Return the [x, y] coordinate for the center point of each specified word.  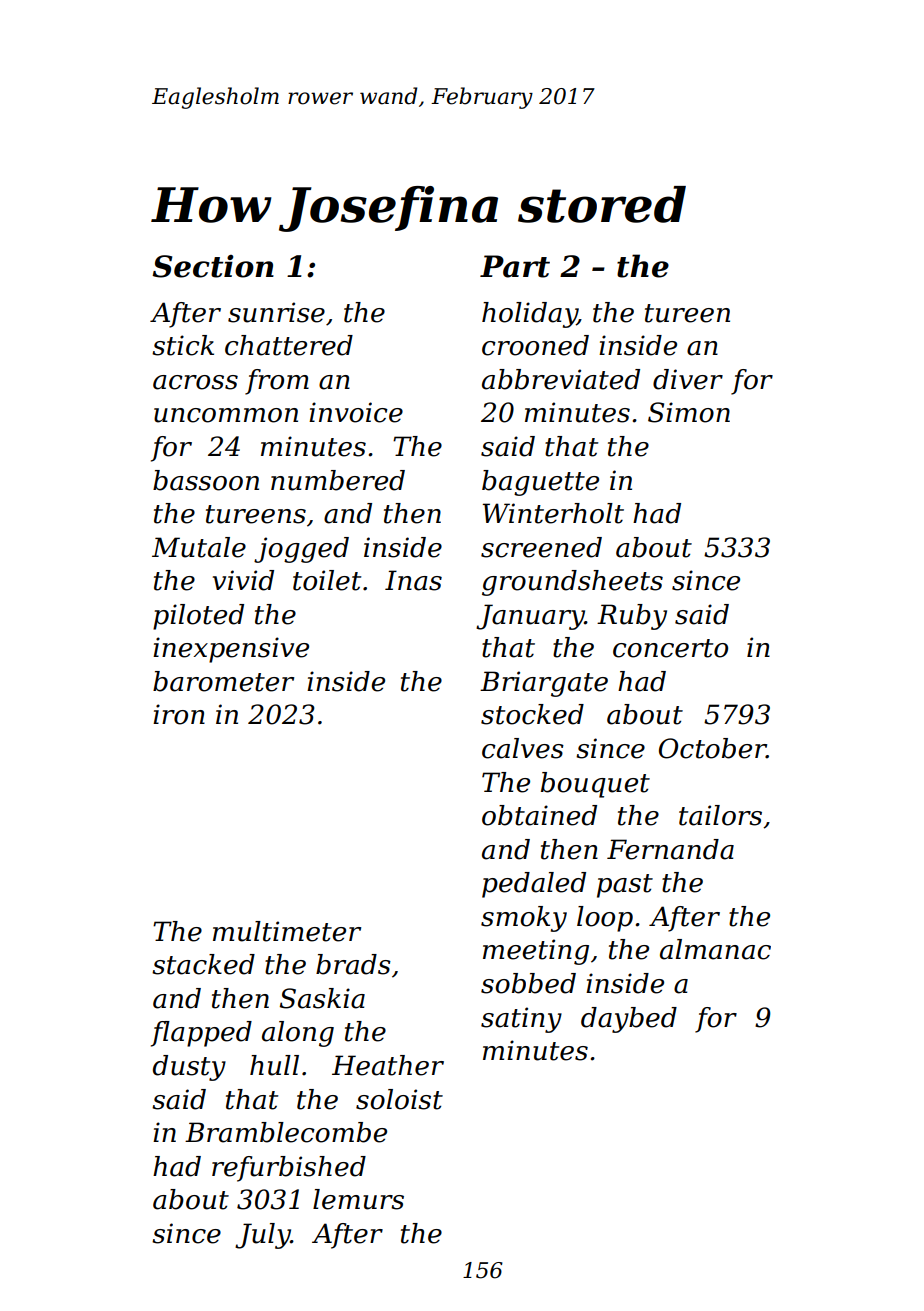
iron [179, 714]
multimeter [287, 931]
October [713, 748]
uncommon [226, 415]
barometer [223, 681]
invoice [356, 412]
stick [183, 345]
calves [523, 748]
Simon [689, 412]
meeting [536, 952]
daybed [629, 1020]
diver [688, 379]
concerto [670, 648]
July [263, 1236]
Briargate [544, 684]
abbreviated [561, 379]
